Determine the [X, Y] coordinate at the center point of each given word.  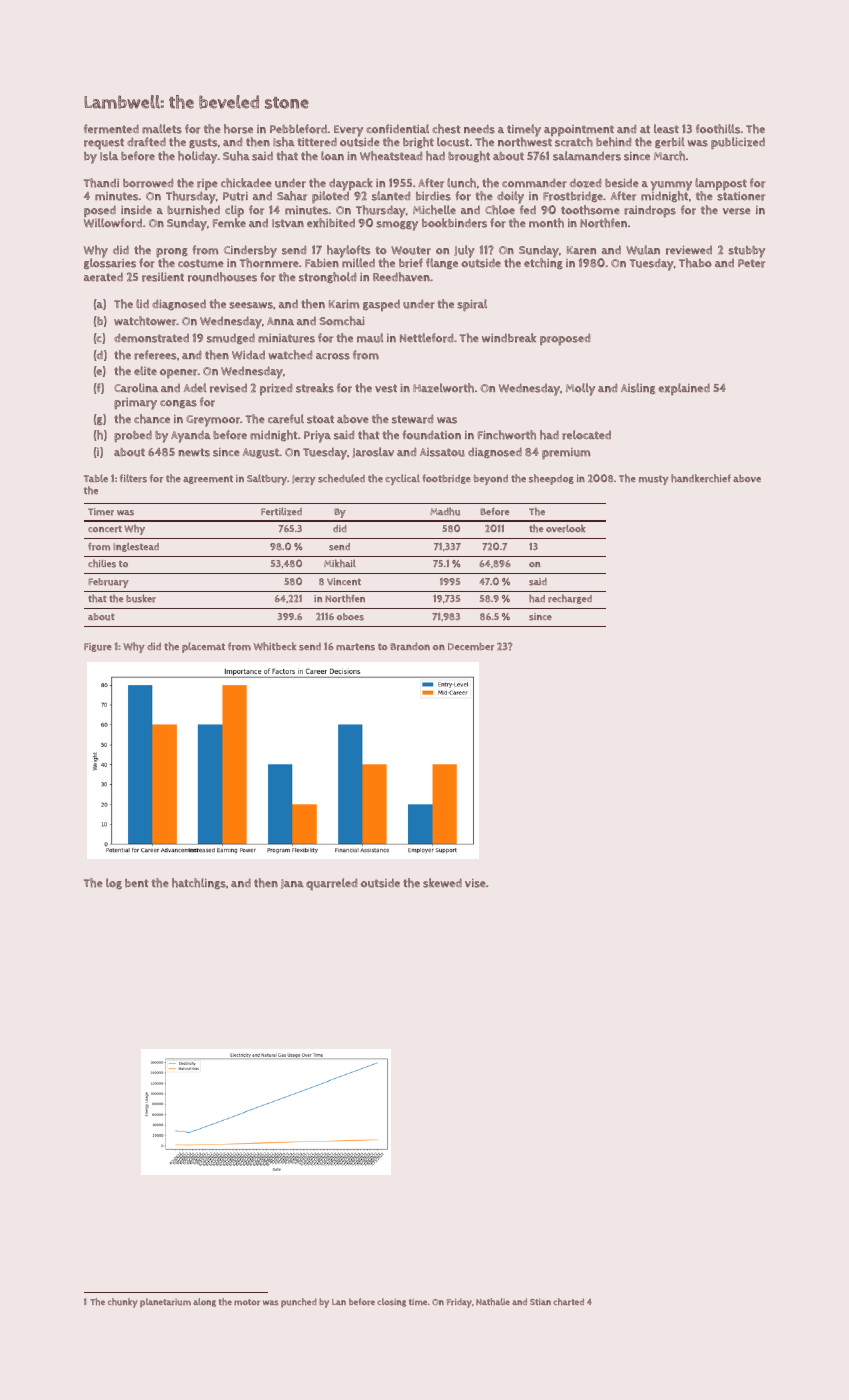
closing [391, 1302]
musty [654, 480]
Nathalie [493, 1302]
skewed [442, 883]
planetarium [165, 1303]
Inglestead [136, 547]
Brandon [410, 646]
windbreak [509, 338]
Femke [229, 223]
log [114, 883]
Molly [580, 389]
